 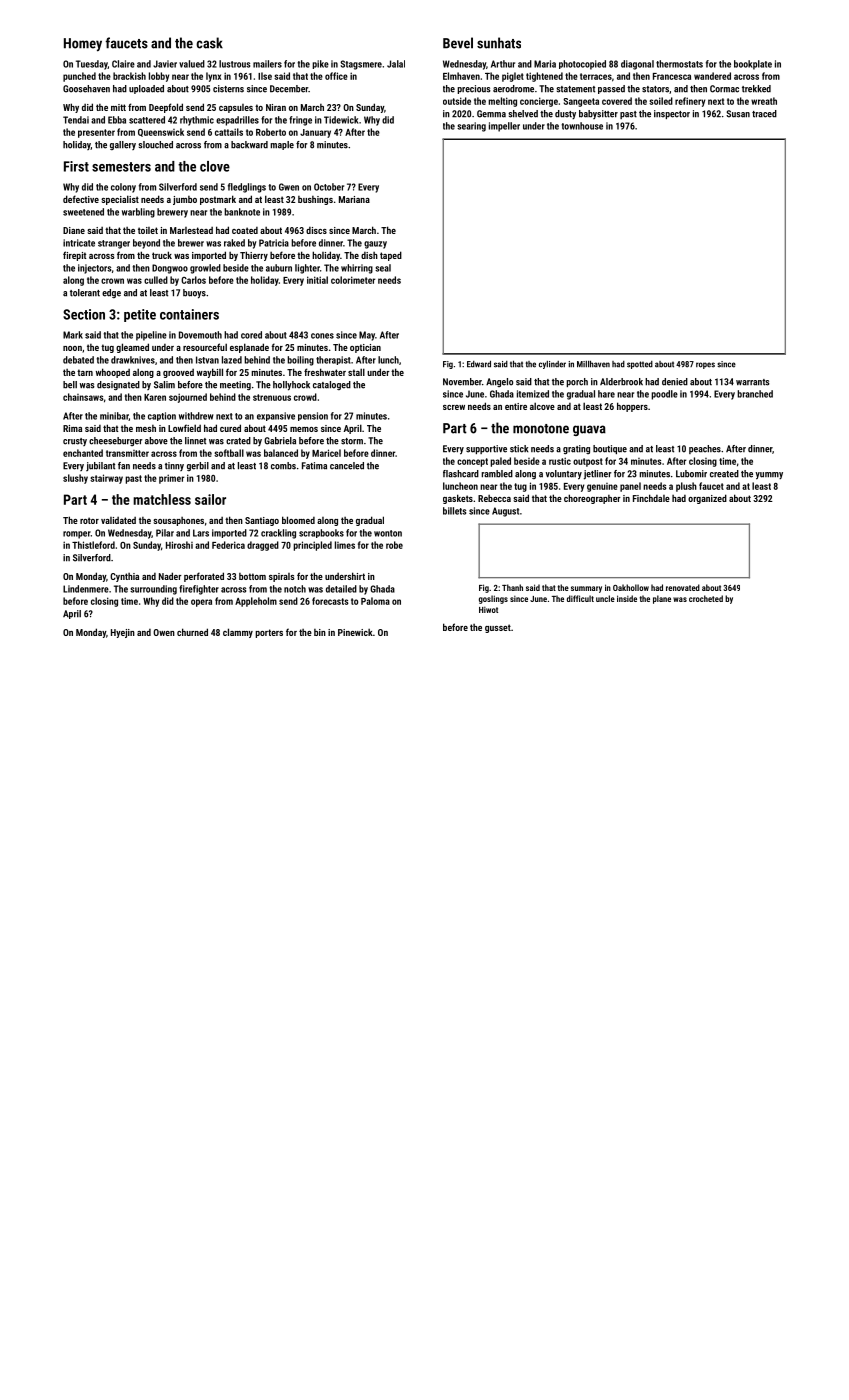 I want to click on thermostats, so click(x=679, y=64).
